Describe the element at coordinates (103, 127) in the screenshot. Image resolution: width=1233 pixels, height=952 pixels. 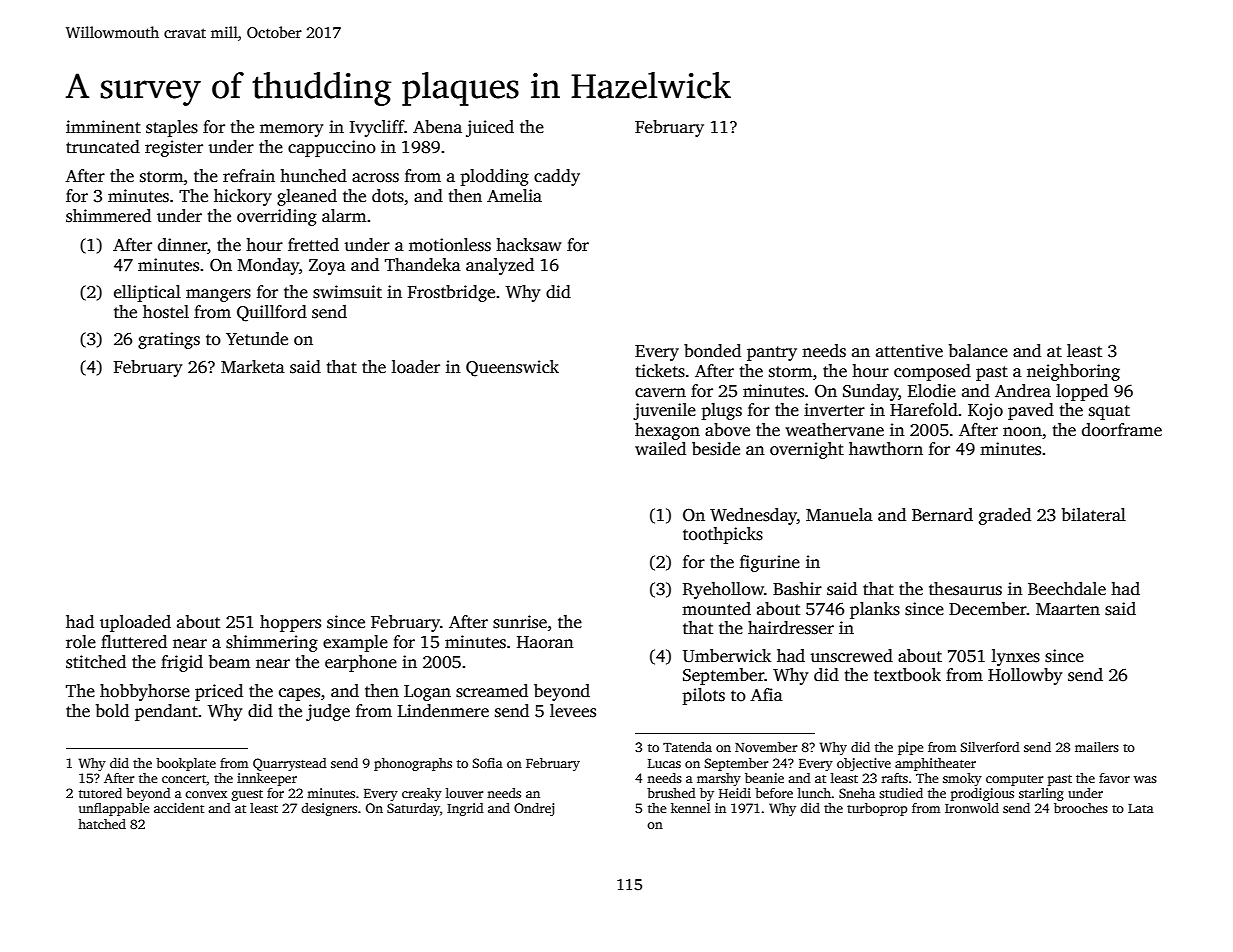
I see `imminent` at that location.
